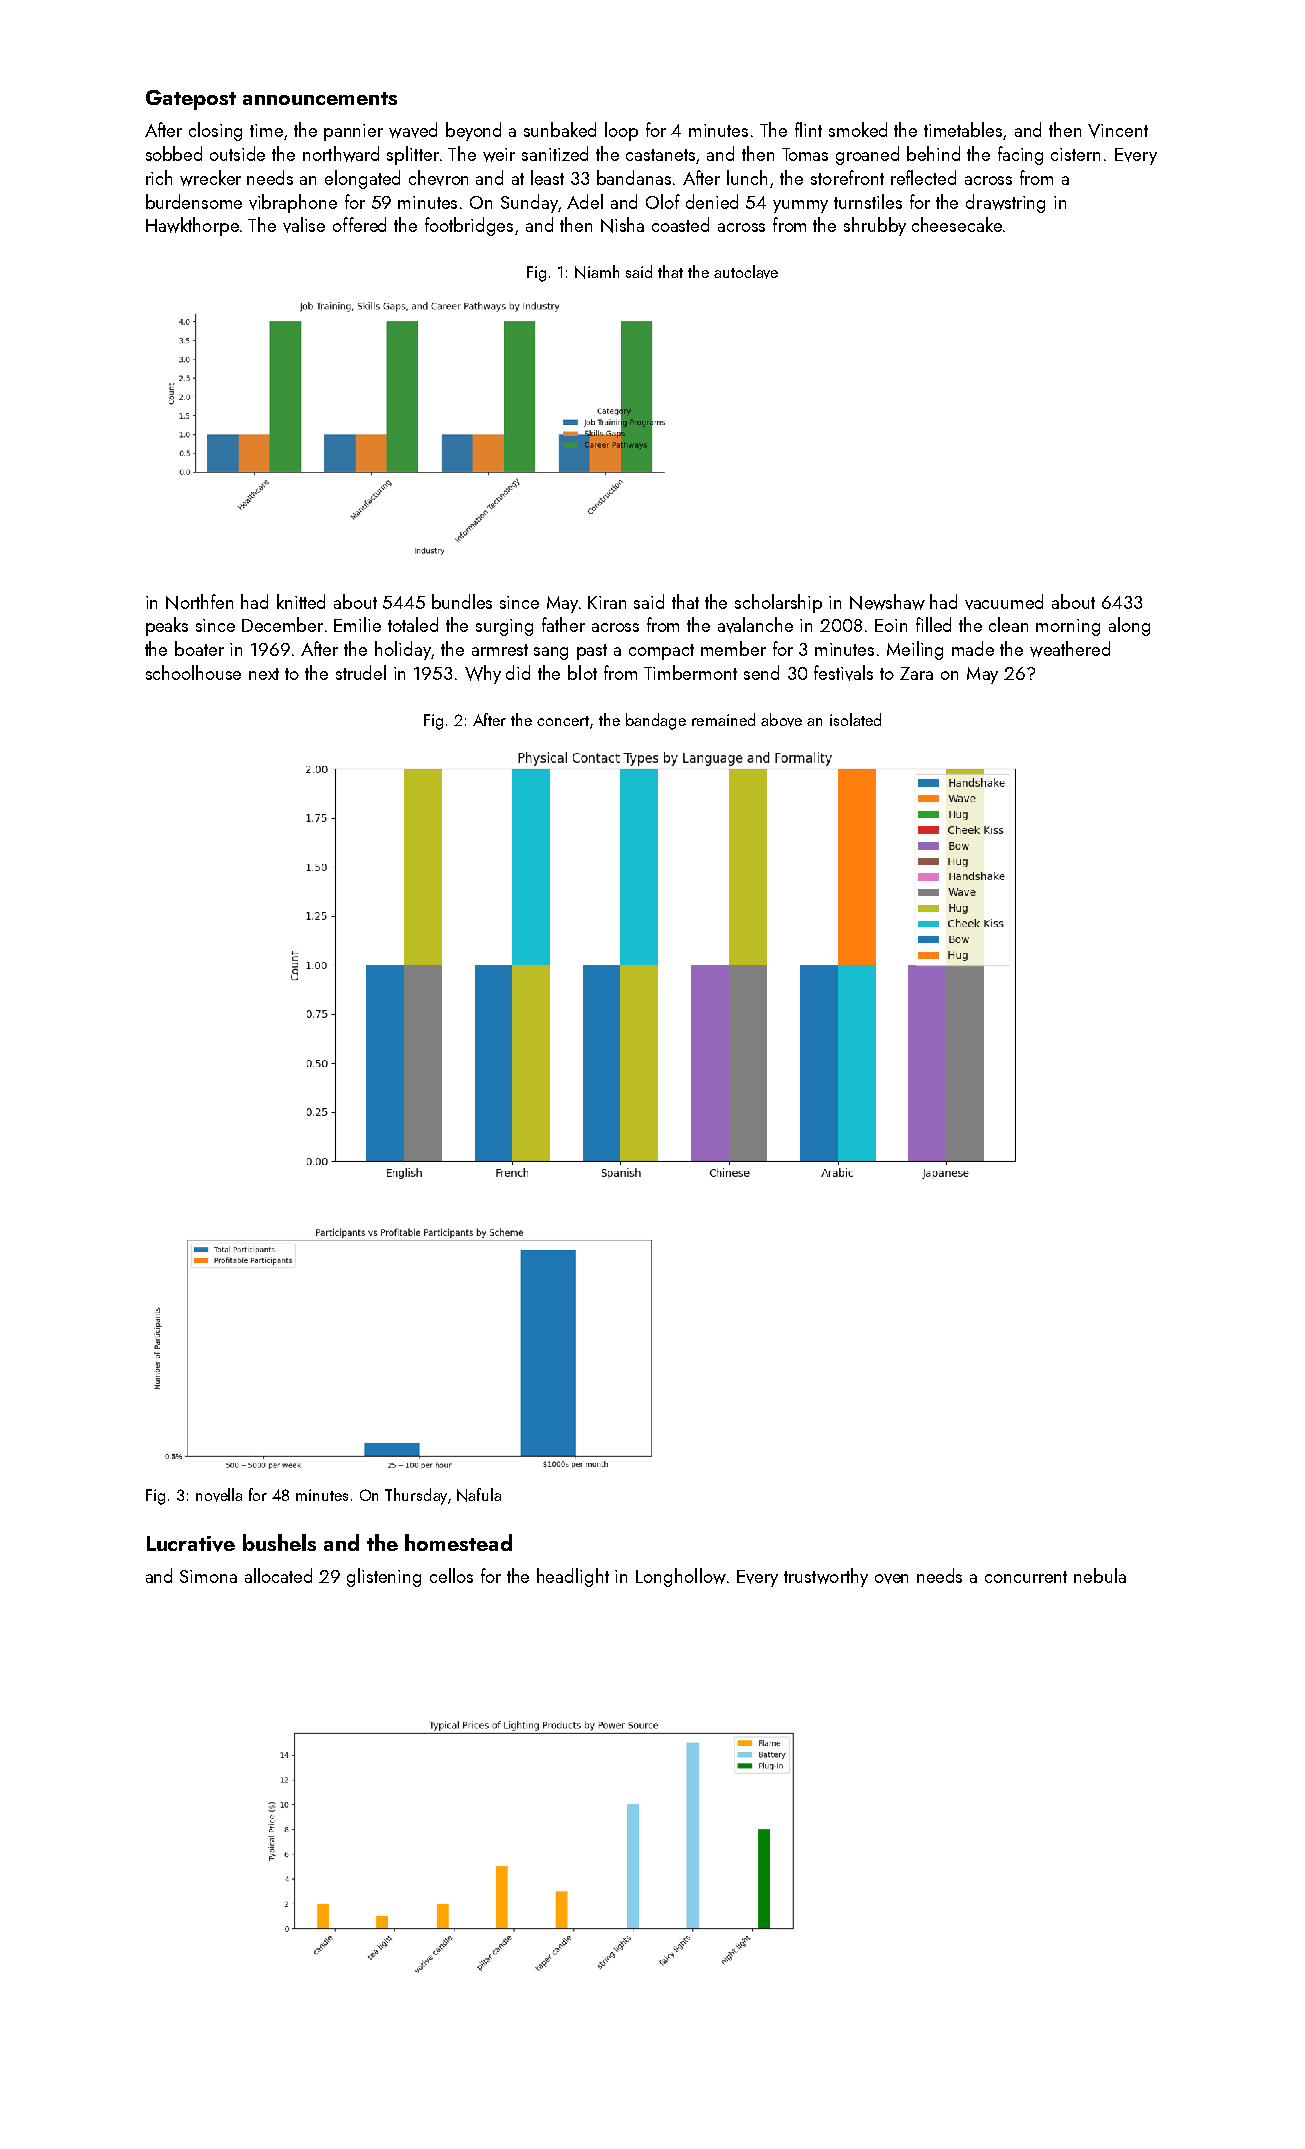  I want to click on Nafula, so click(479, 1495).
